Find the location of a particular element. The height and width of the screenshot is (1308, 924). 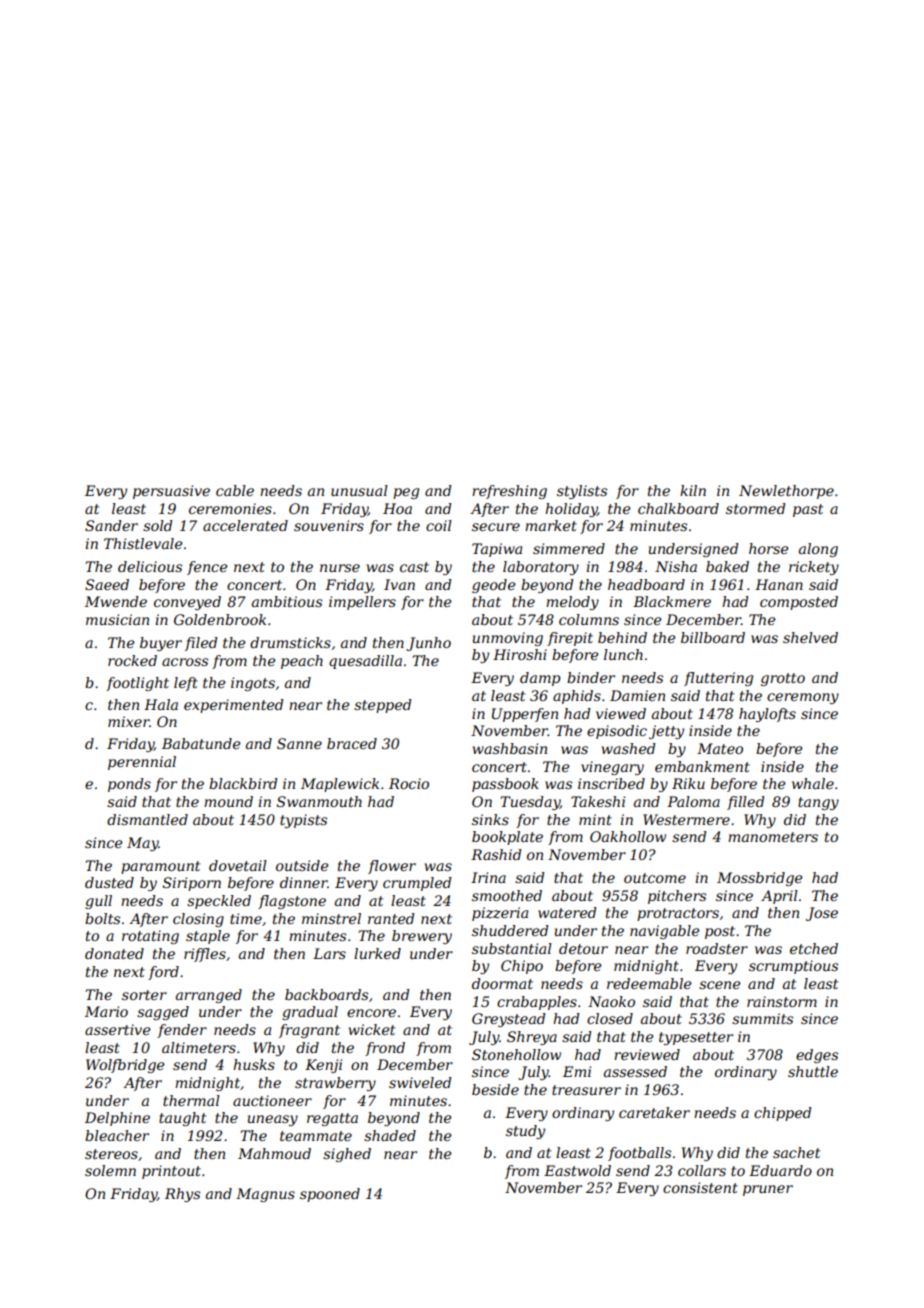

passbook is located at coordinates (505, 785).
